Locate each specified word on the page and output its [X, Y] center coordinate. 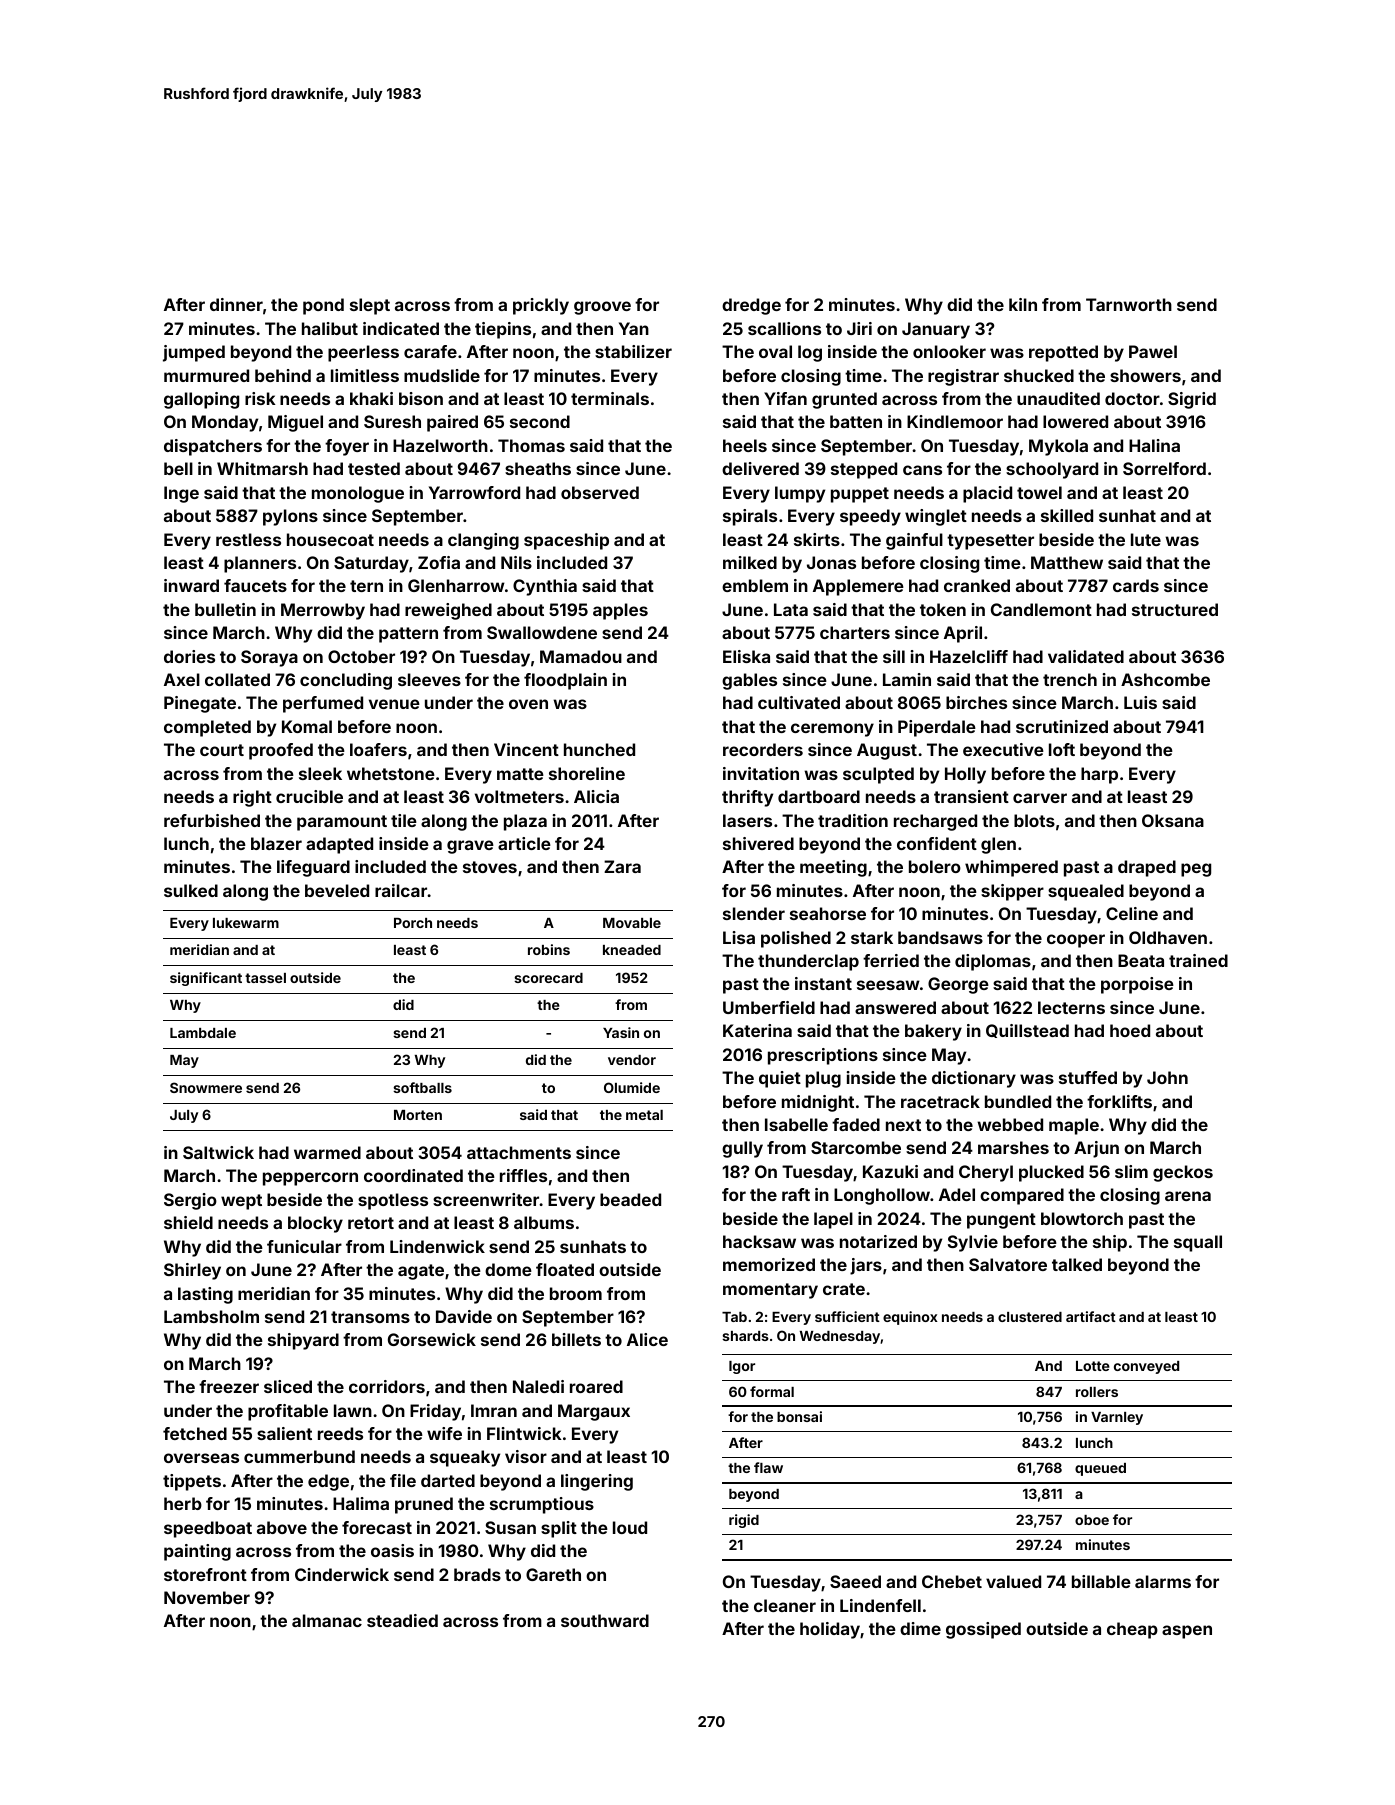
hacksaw [759, 1241]
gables [749, 681]
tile [404, 820]
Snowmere [206, 1087]
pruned [424, 1505]
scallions [784, 328]
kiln [1023, 304]
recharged [935, 822]
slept [370, 306]
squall [1198, 1243]
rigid [744, 1521]
